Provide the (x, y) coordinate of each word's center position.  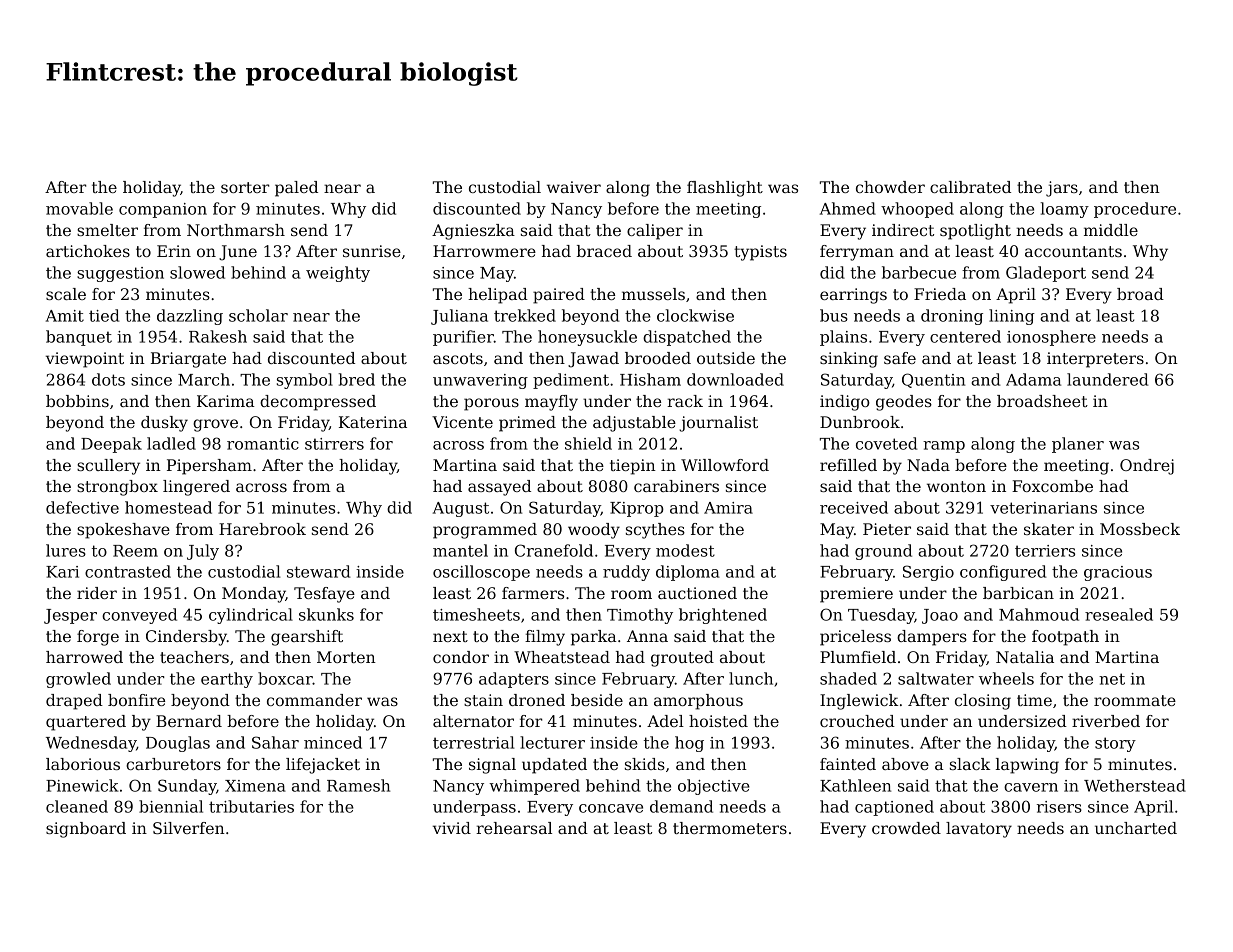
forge (98, 638)
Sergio (928, 573)
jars (1062, 189)
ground (883, 552)
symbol (305, 381)
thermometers (730, 828)
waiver (574, 187)
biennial (171, 806)
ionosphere (1051, 338)
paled (296, 189)
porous (491, 404)
